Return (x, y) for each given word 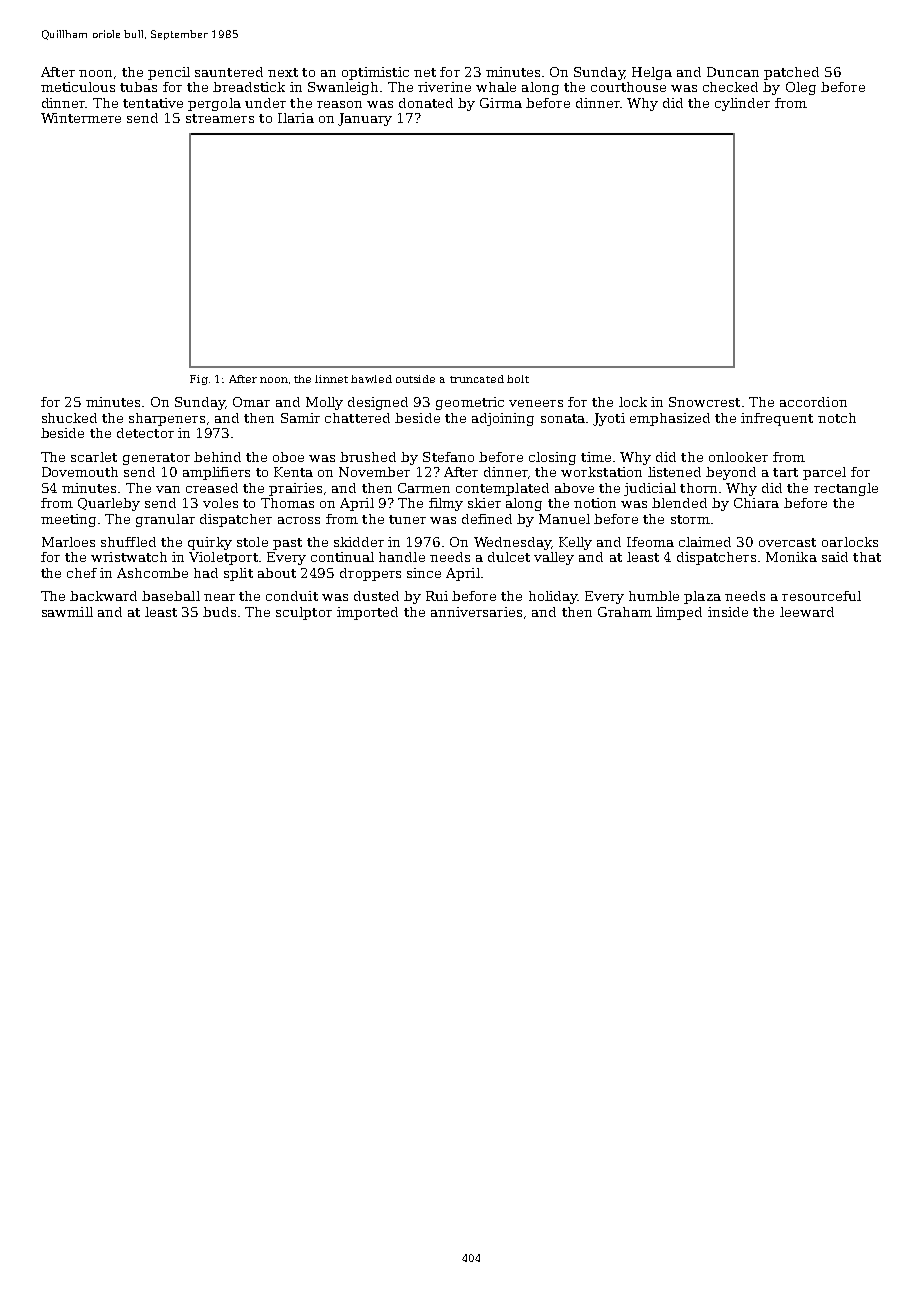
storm (690, 519)
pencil (169, 73)
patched (791, 73)
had (206, 573)
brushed (368, 457)
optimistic (375, 73)
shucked (69, 418)
